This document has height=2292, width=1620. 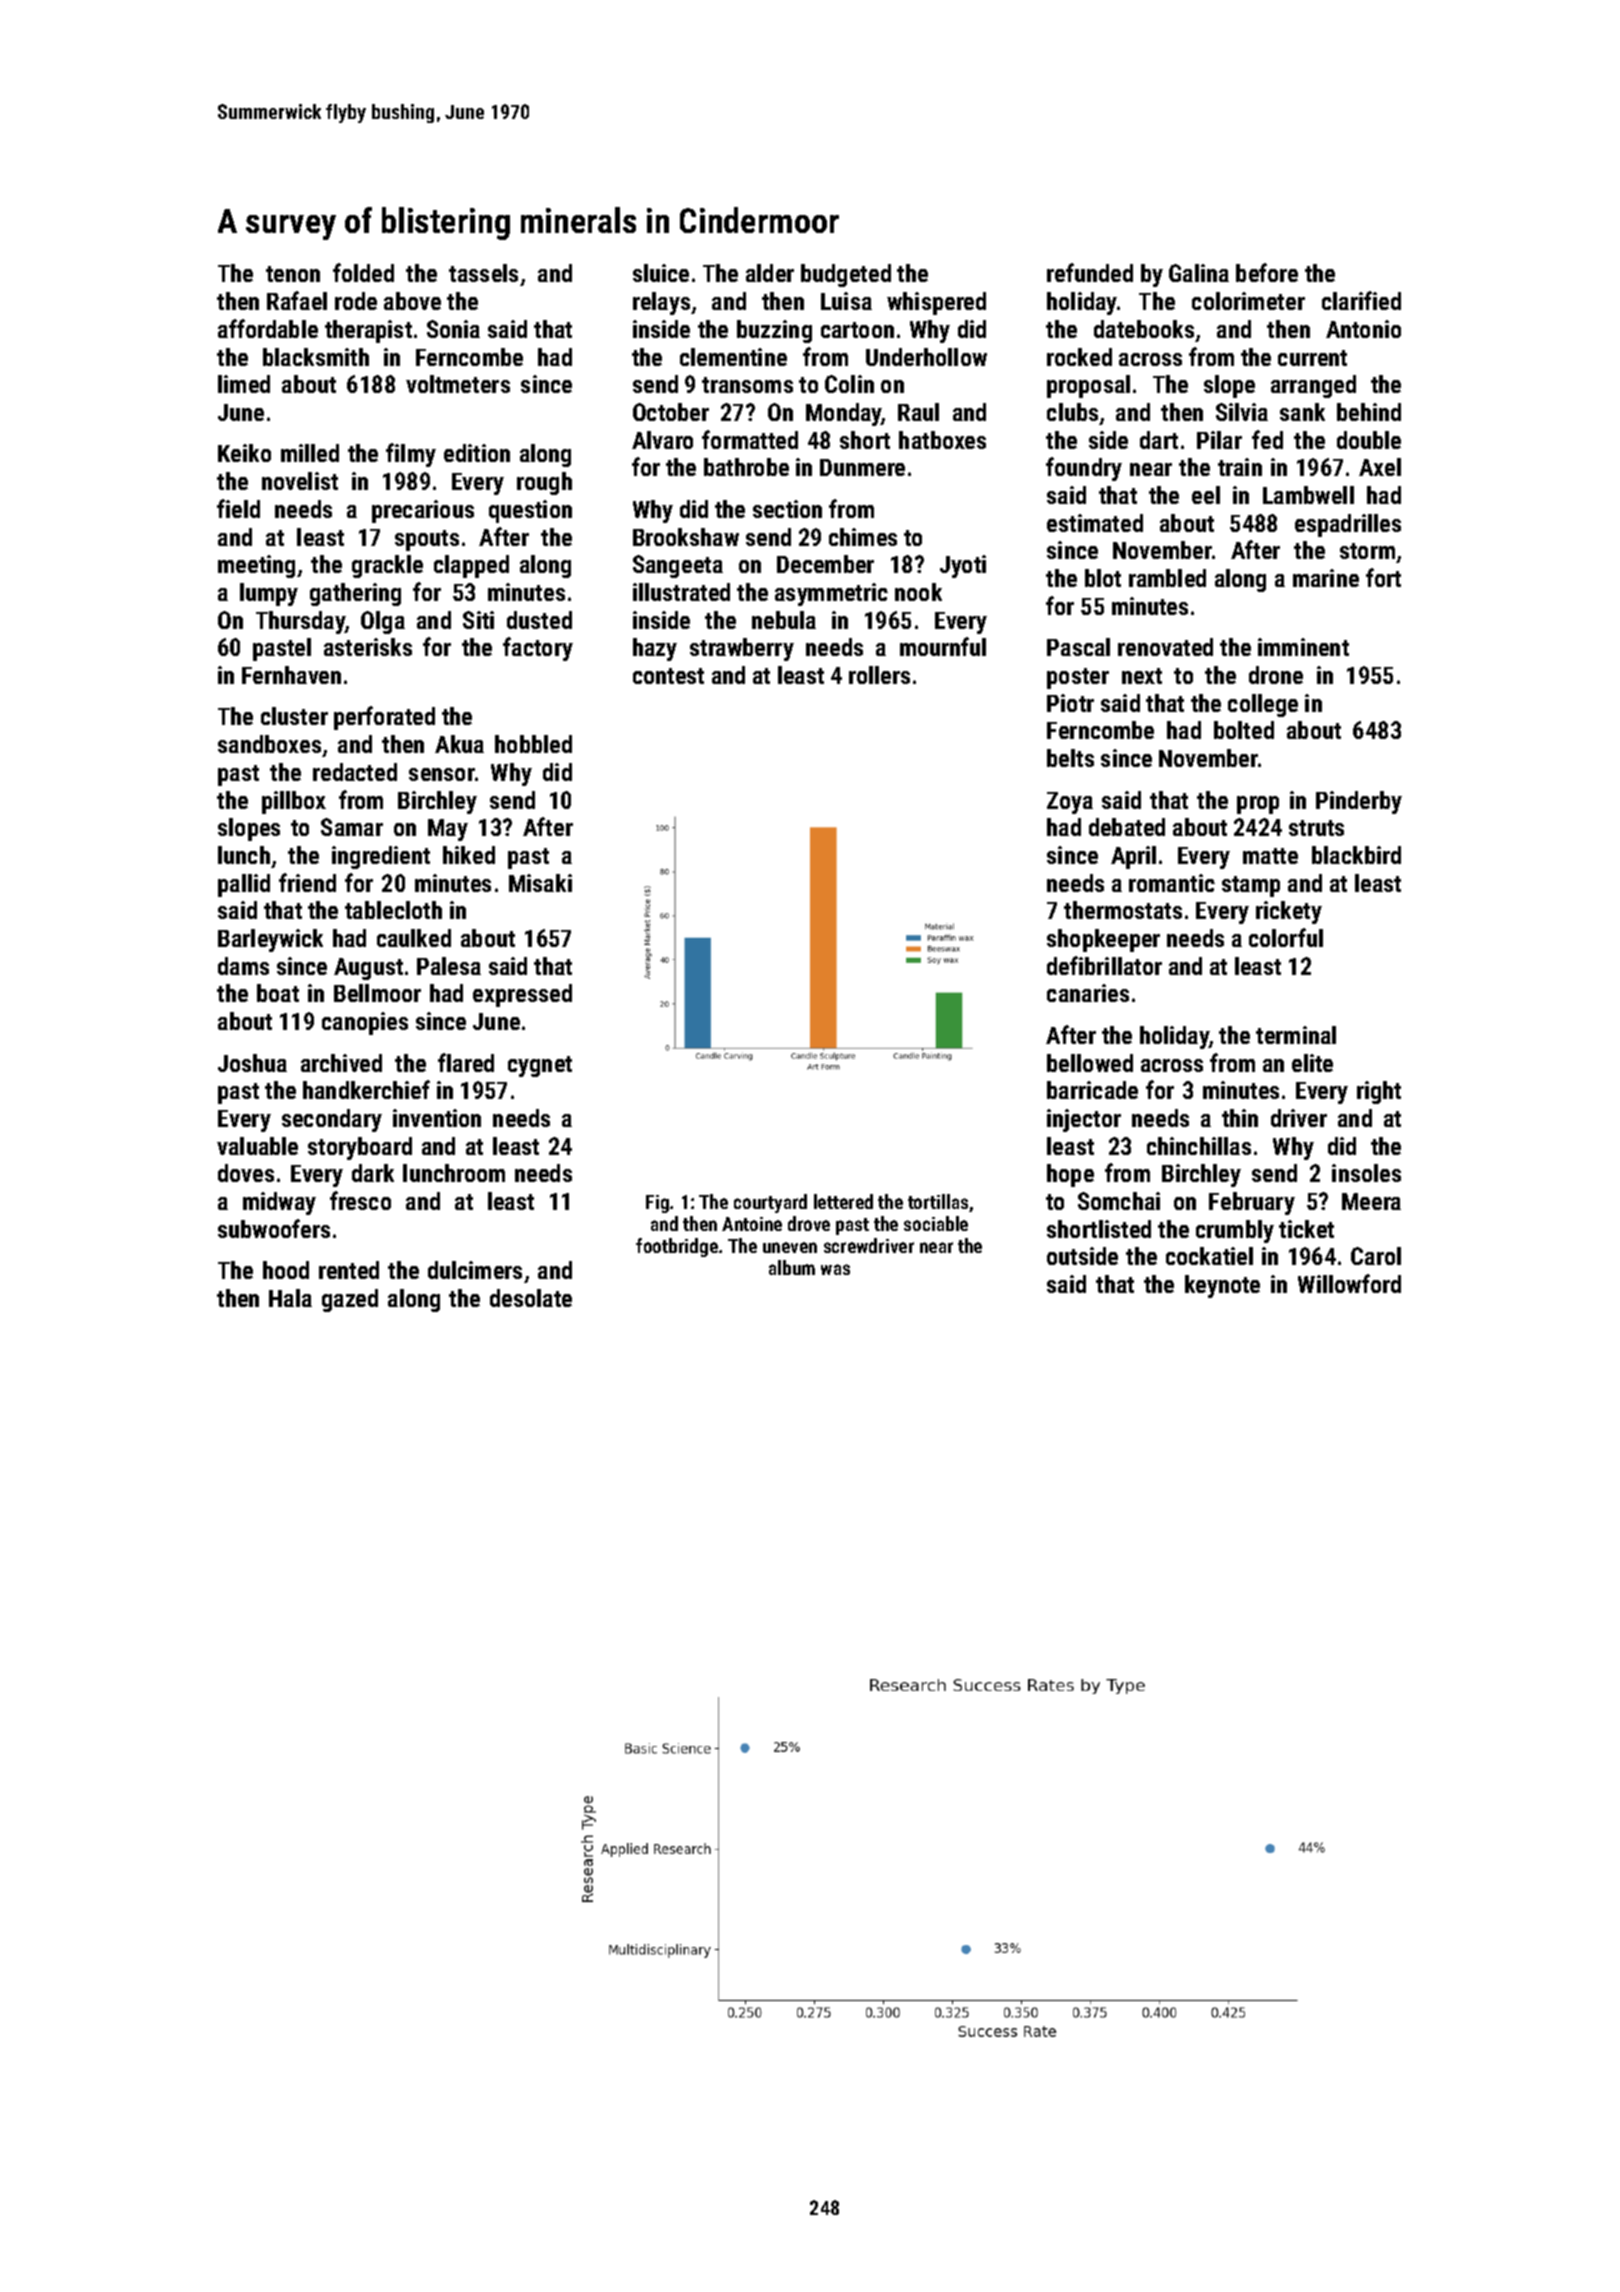 What do you see at coordinates (291, 675) in the document?
I see `Fernhaven` at bounding box center [291, 675].
